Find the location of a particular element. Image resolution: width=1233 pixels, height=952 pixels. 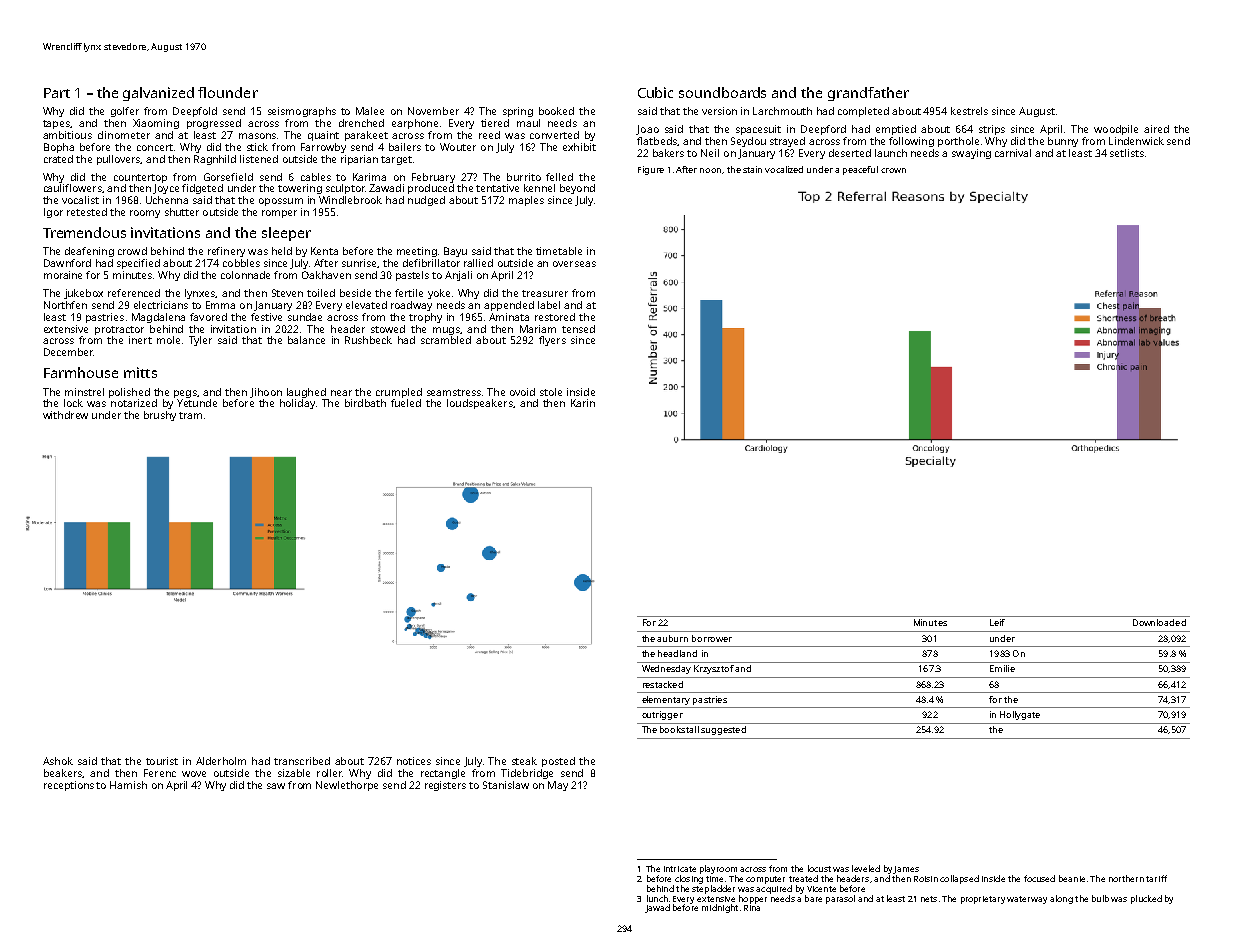

Karin is located at coordinates (583, 403).
